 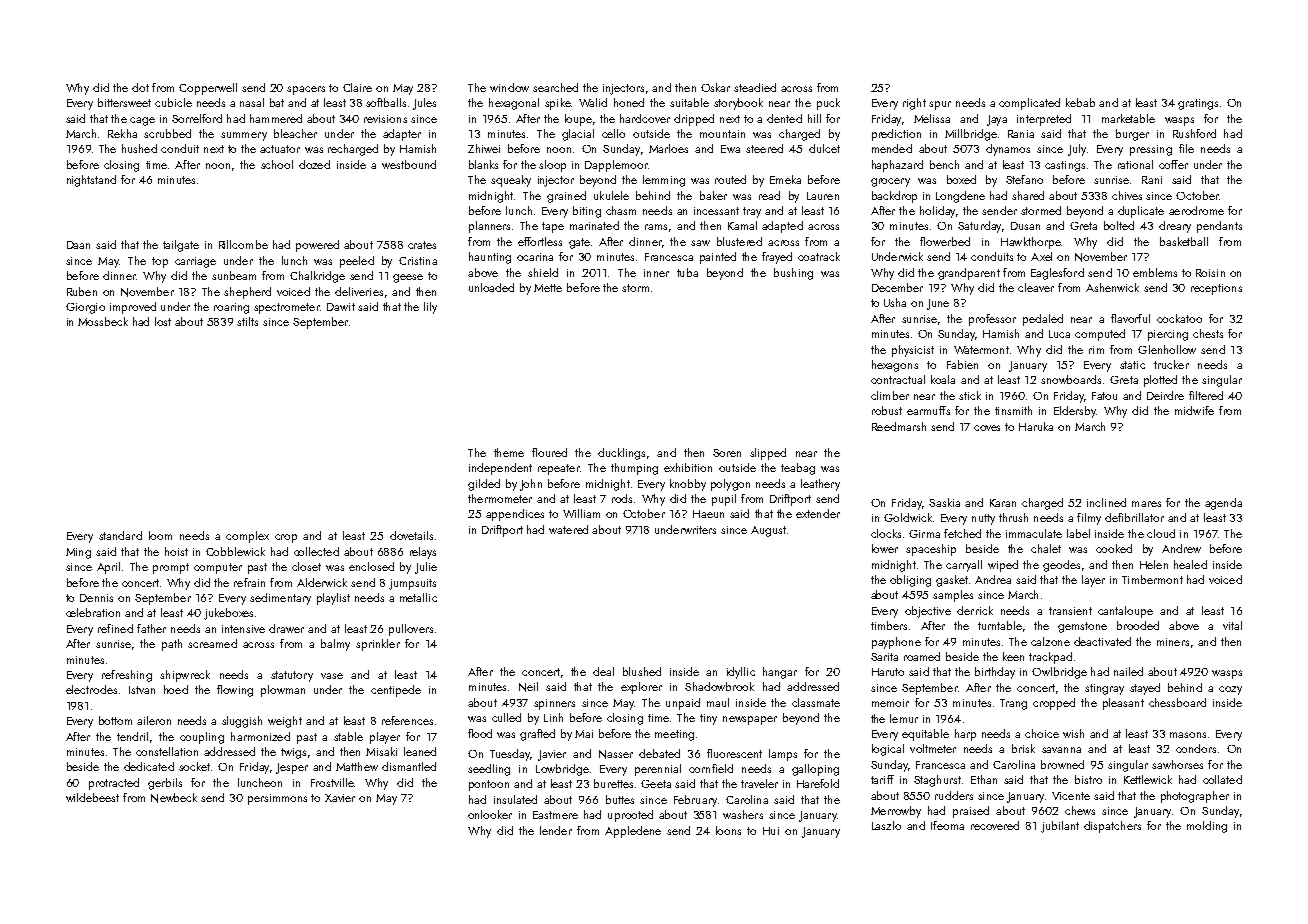 What do you see at coordinates (1175, 227) in the page?
I see `dreary` at bounding box center [1175, 227].
